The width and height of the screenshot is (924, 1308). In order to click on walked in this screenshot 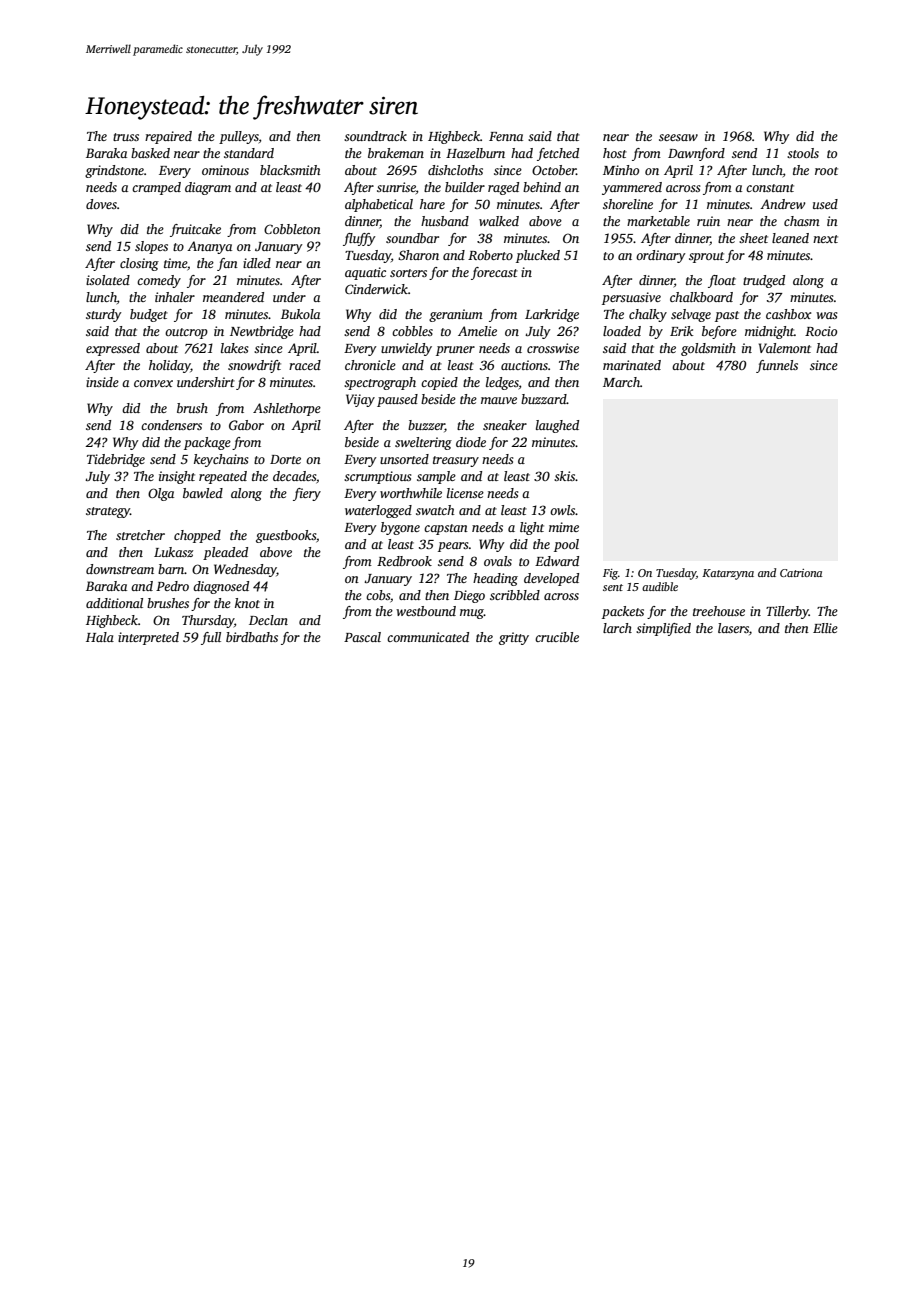, I will do `click(499, 221)`.
